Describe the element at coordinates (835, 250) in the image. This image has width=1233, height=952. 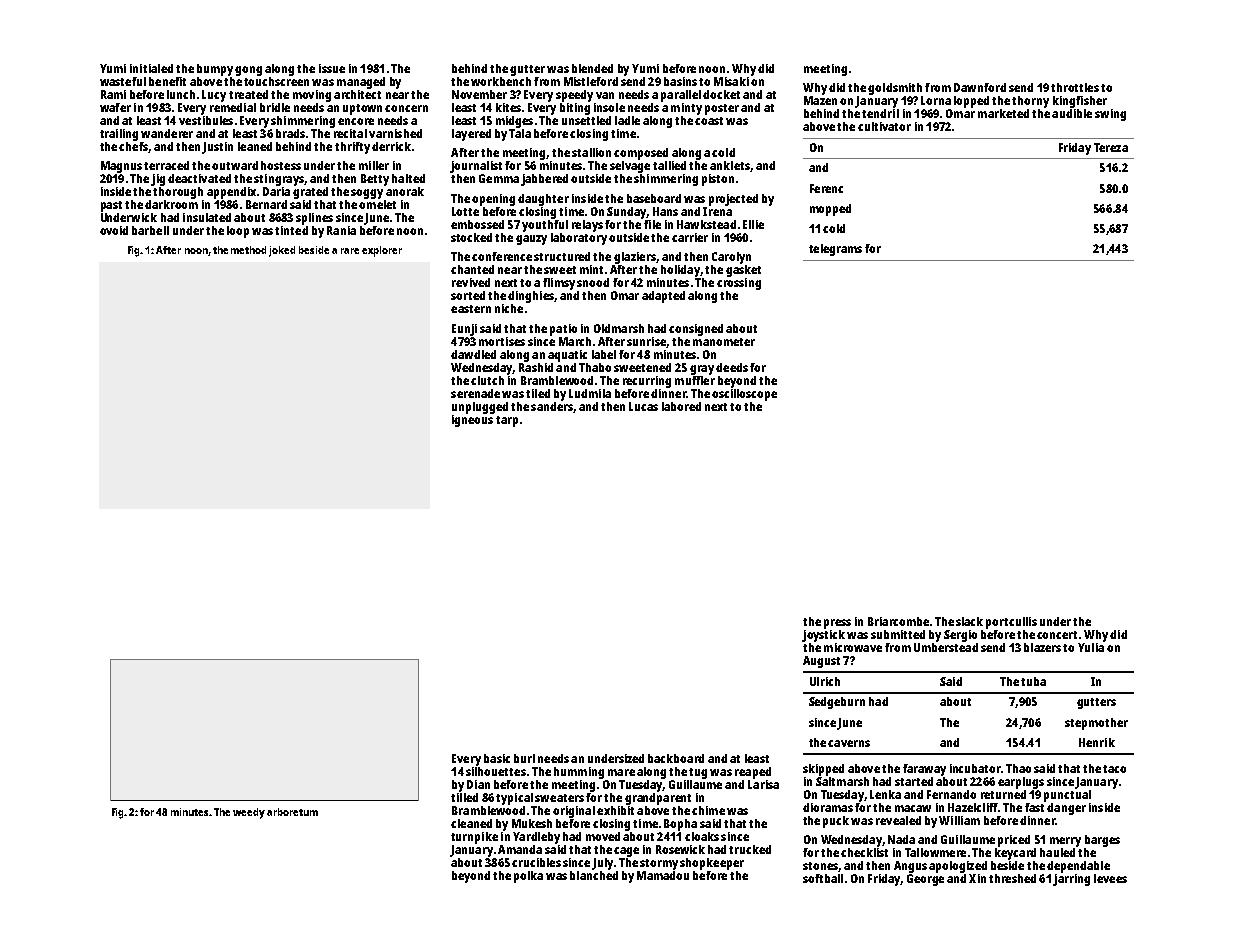
I see `telegrams` at that location.
